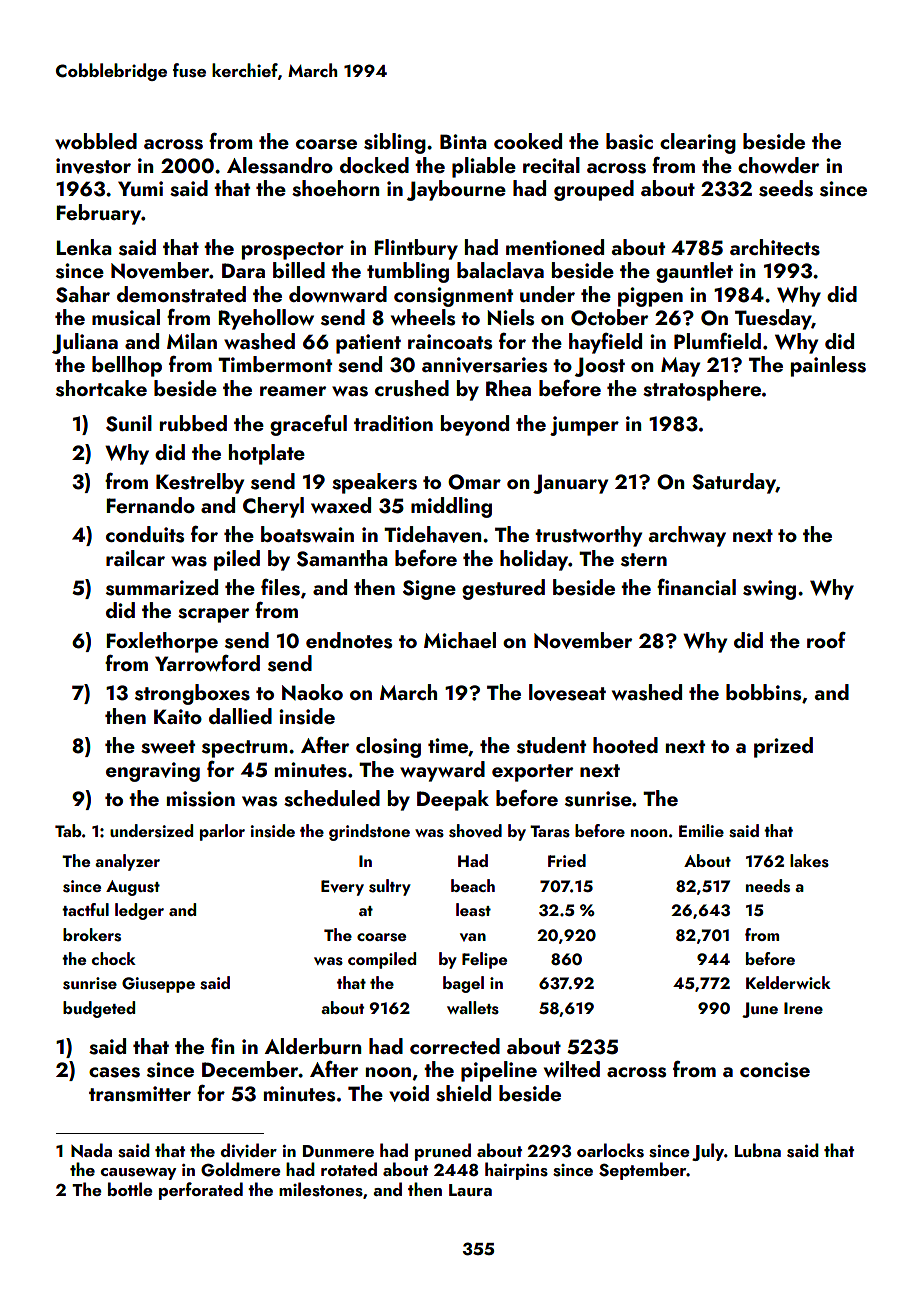 Image resolution: width=924 pixels, height=1314 pixels. Describe the element at coordinates (584, 426) in the page. I see `jumper` at that location.
